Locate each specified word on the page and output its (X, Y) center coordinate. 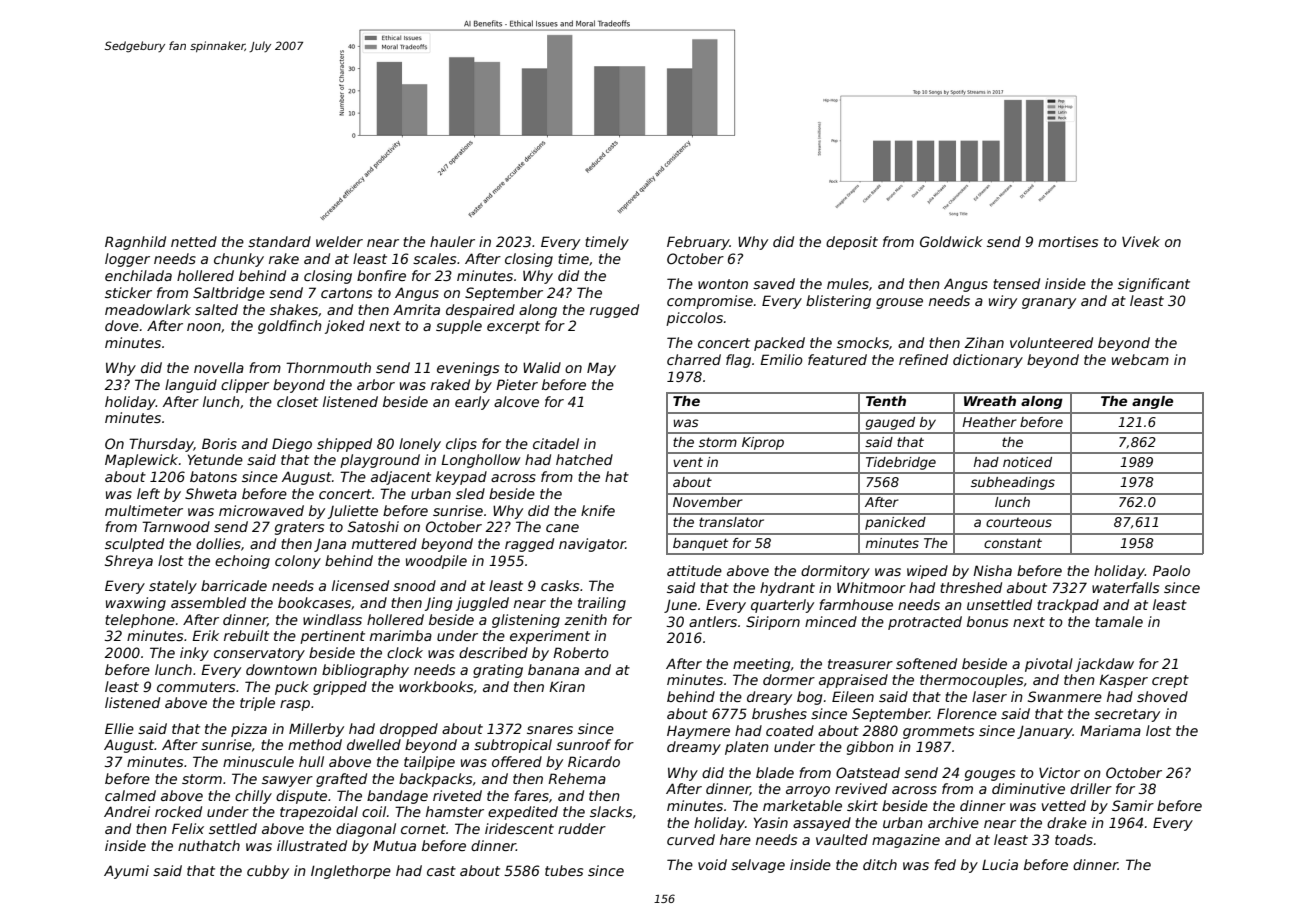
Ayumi (126, 872)
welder (339, 241)
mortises (1068, 241)
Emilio (781, 359)
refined (923, 359)
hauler (452, 241)
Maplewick (141, 461)
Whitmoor (871, 587)
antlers (713, 621)
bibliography (365, 671)
